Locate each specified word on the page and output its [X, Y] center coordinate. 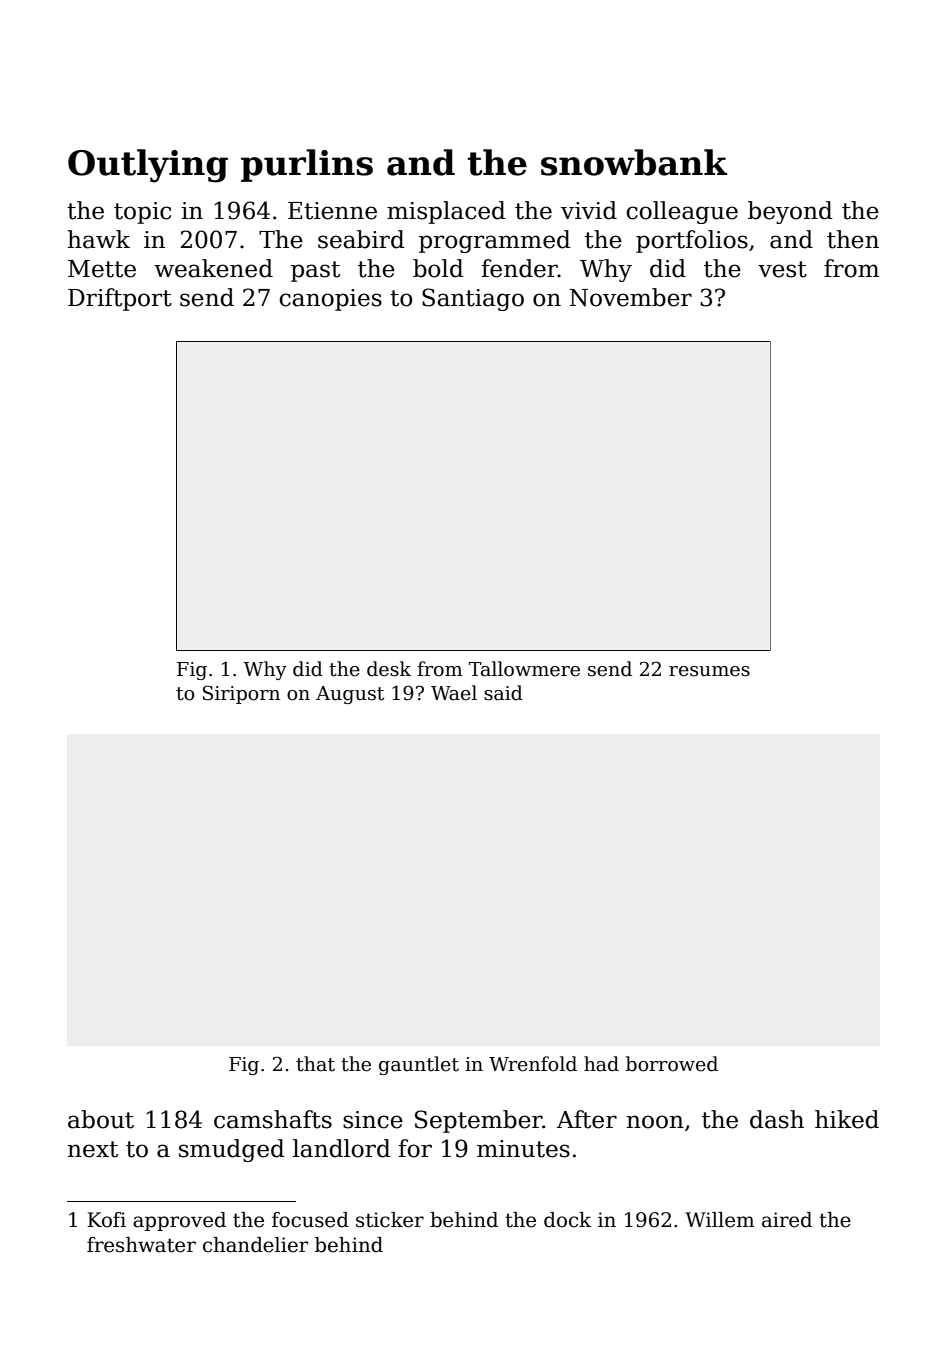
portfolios [692, 241]
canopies [330, 300]
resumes [709, 671]
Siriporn [241, 694]
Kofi [106, 1220]
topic [142, 213]
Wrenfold [533, 1064]
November [630, 297]
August [350, 695]
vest [782, 269]
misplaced [446, 212]
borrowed [672, 1064]
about [101, 1119]
